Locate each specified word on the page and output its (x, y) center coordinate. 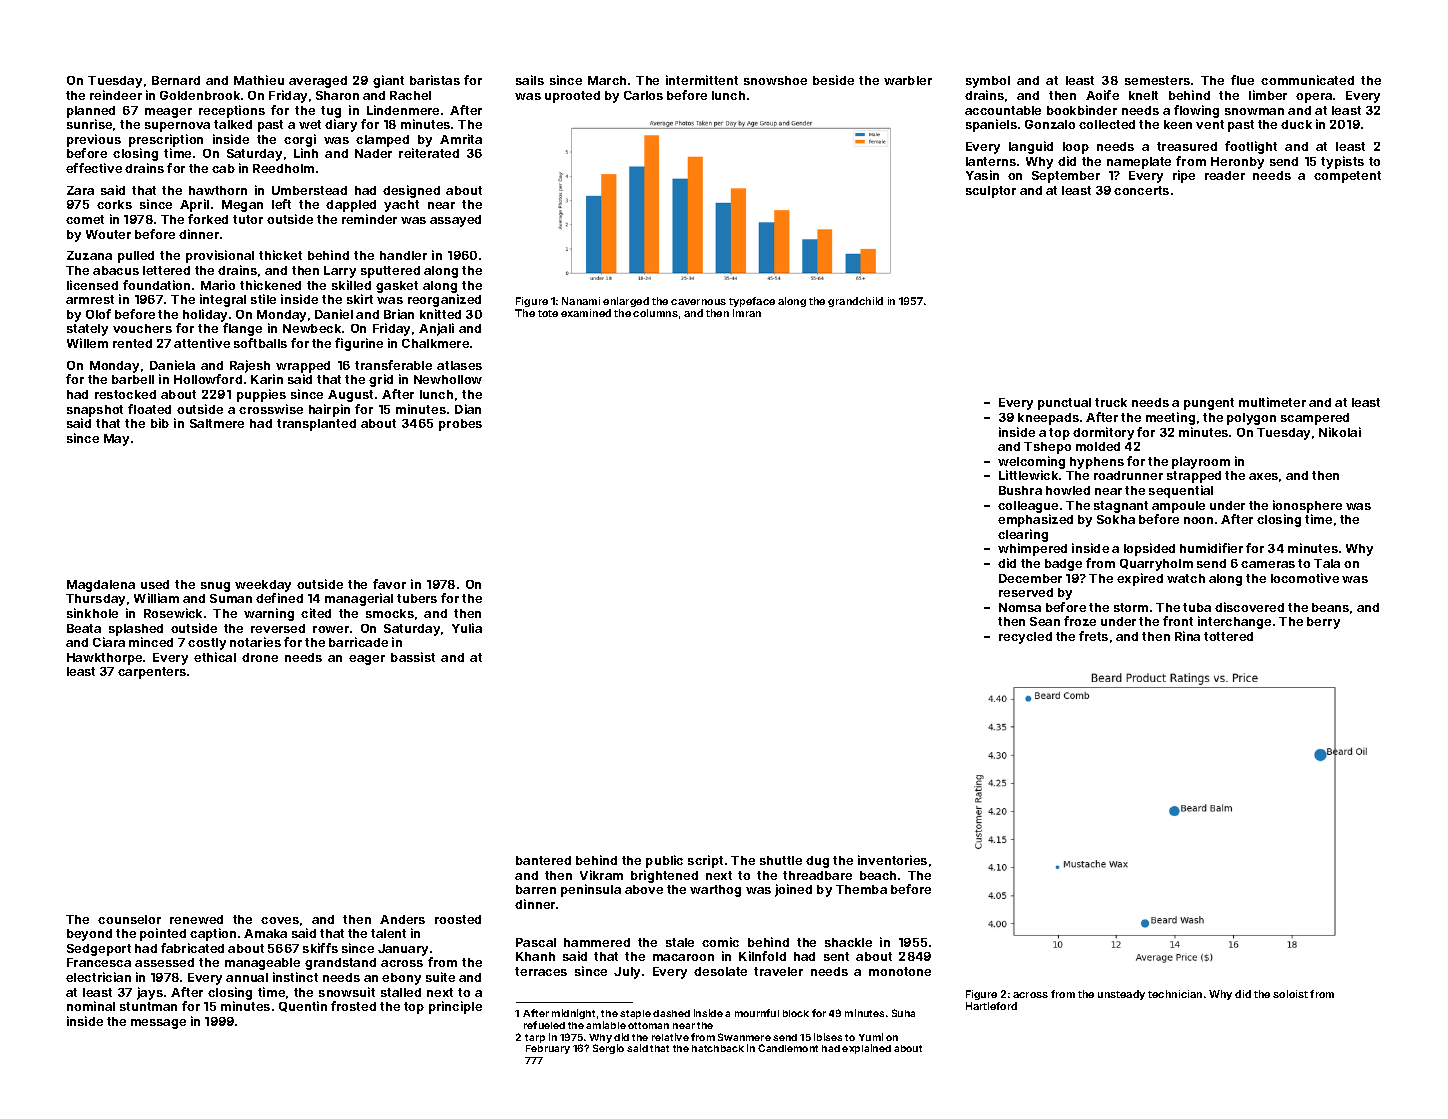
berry (1323, 623)
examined (586, 313)
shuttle (781, 860)
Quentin (303, 1006)
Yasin (982, 175)
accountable (1003, 110)
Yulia (467, 628)
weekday (263, 586)
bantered (543, 860)
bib (160, 423)
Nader (373, 153)
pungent (1209, 404)
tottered (1228, 636)
